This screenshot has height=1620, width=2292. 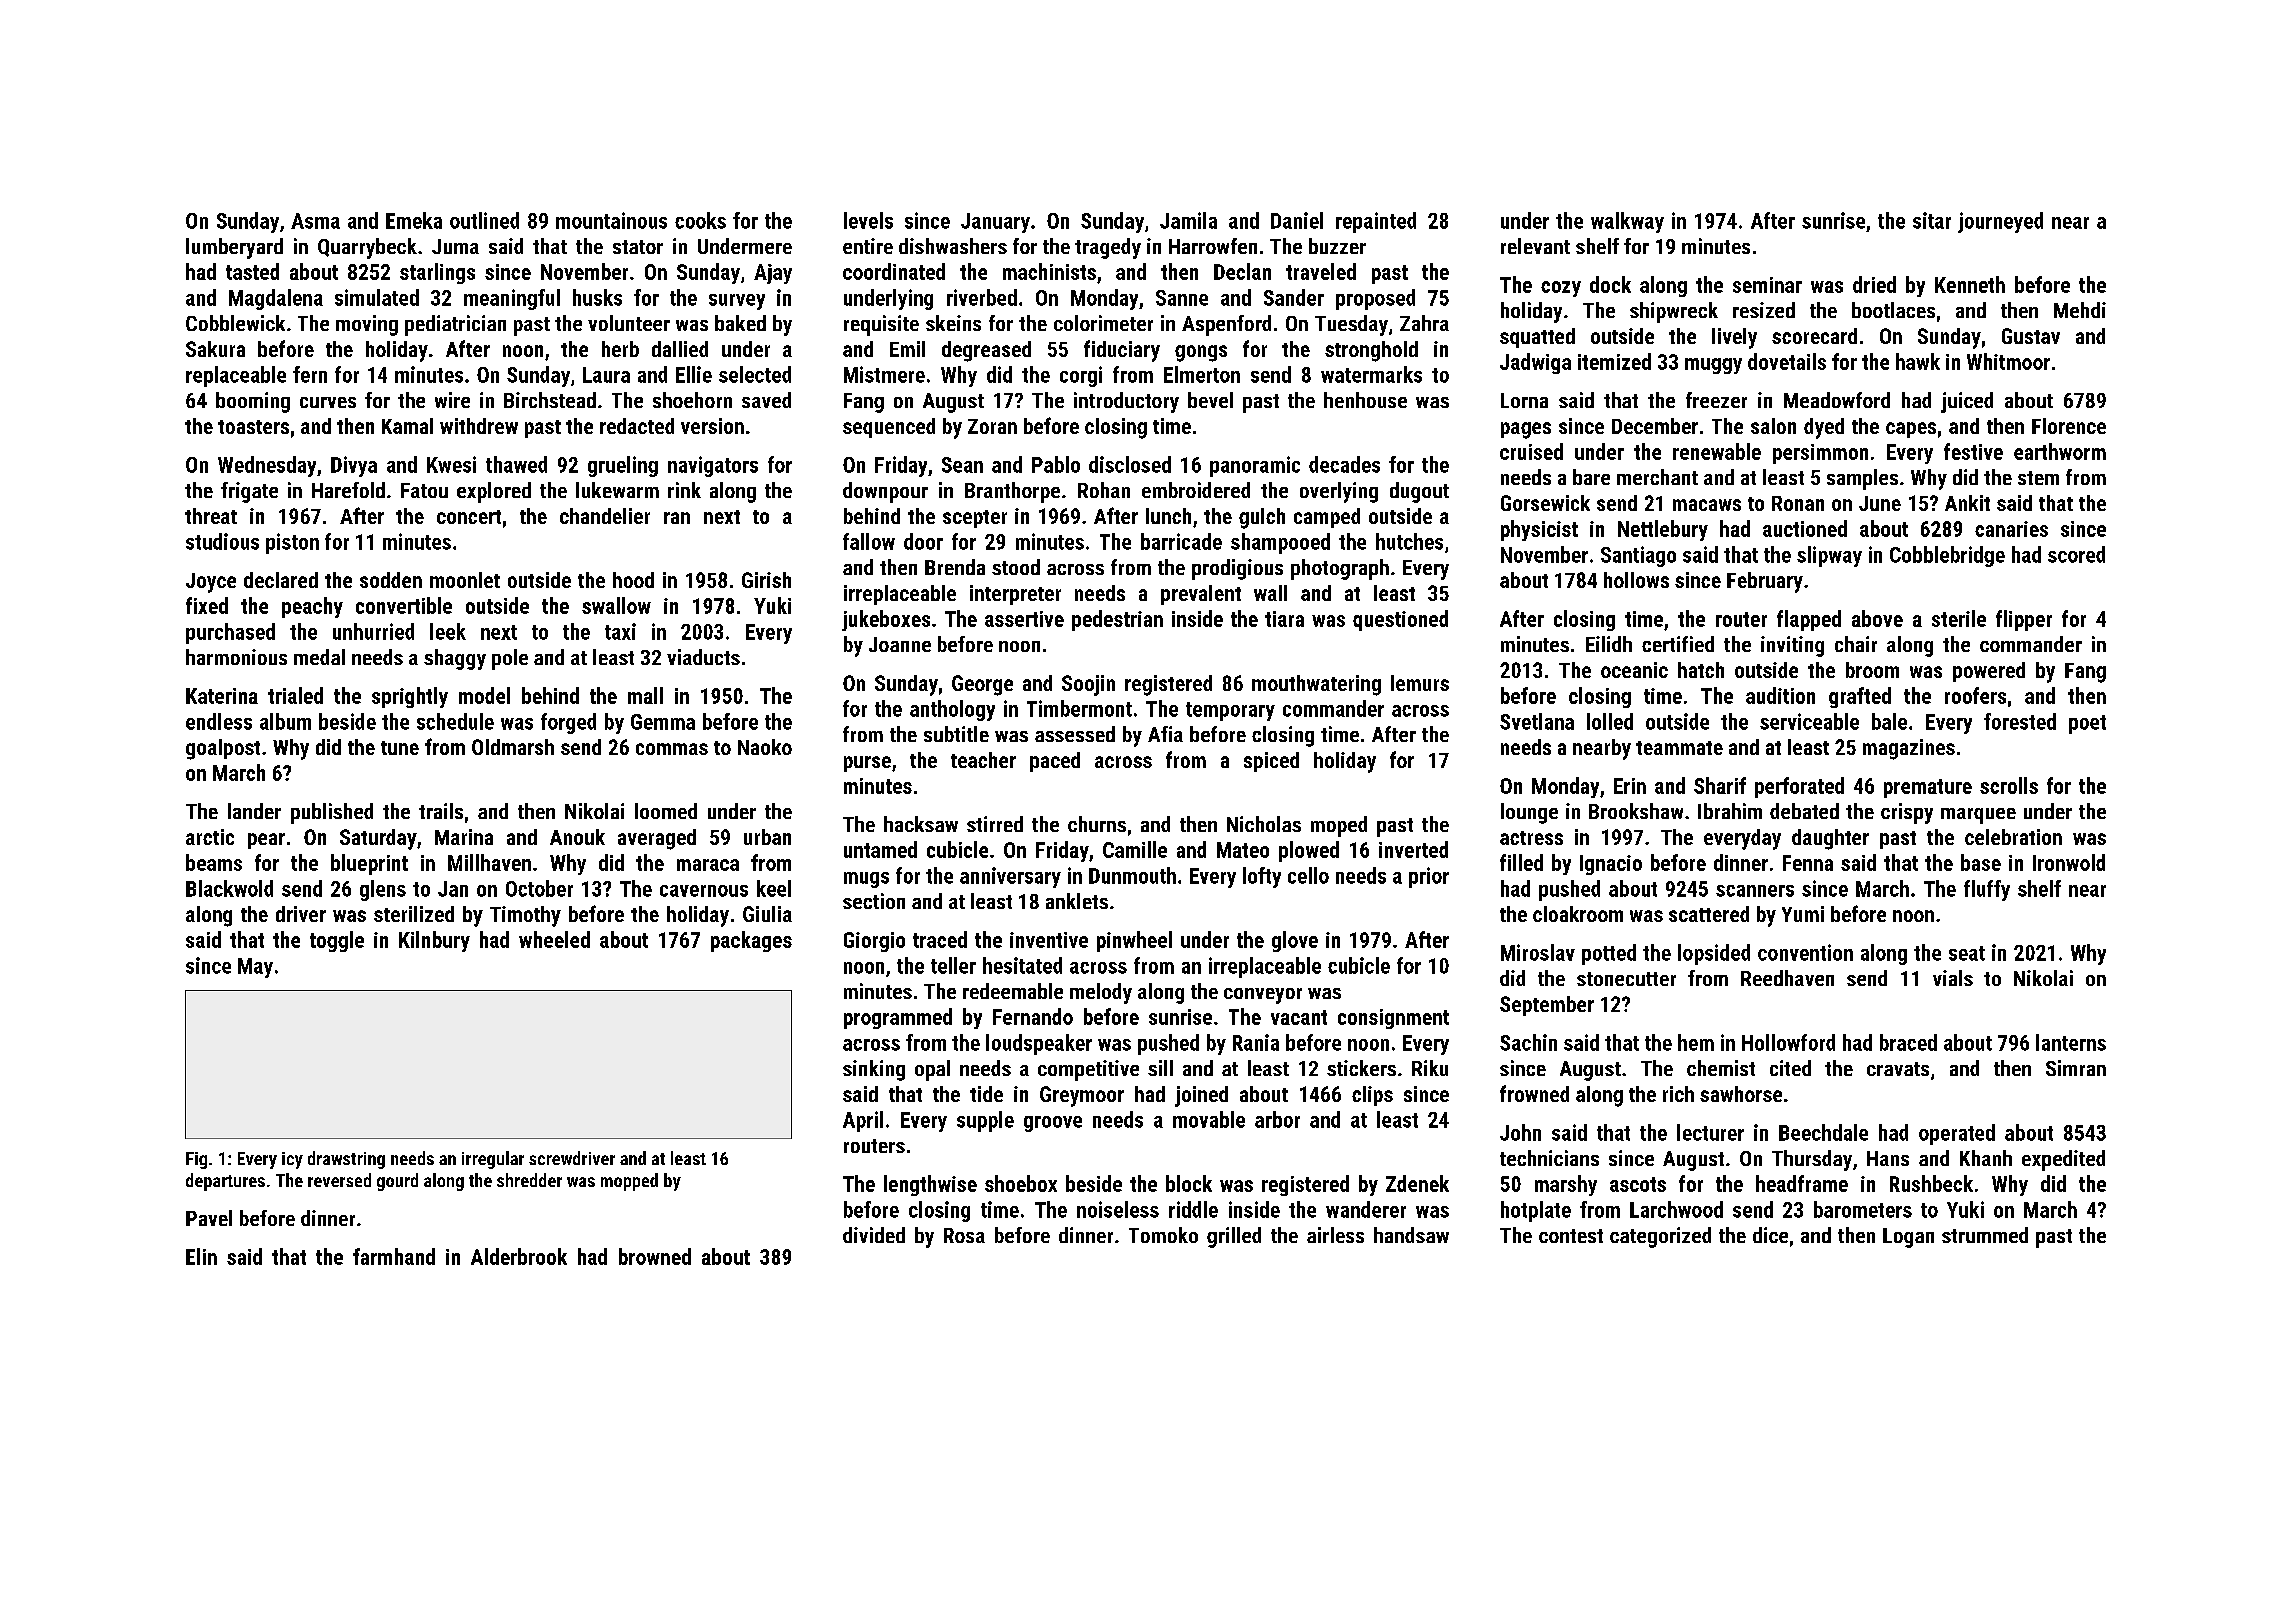 What do you see at coordinates (1932, 220) in the screenshot?
I see `sitar` at bounding box center [1932, 220].
